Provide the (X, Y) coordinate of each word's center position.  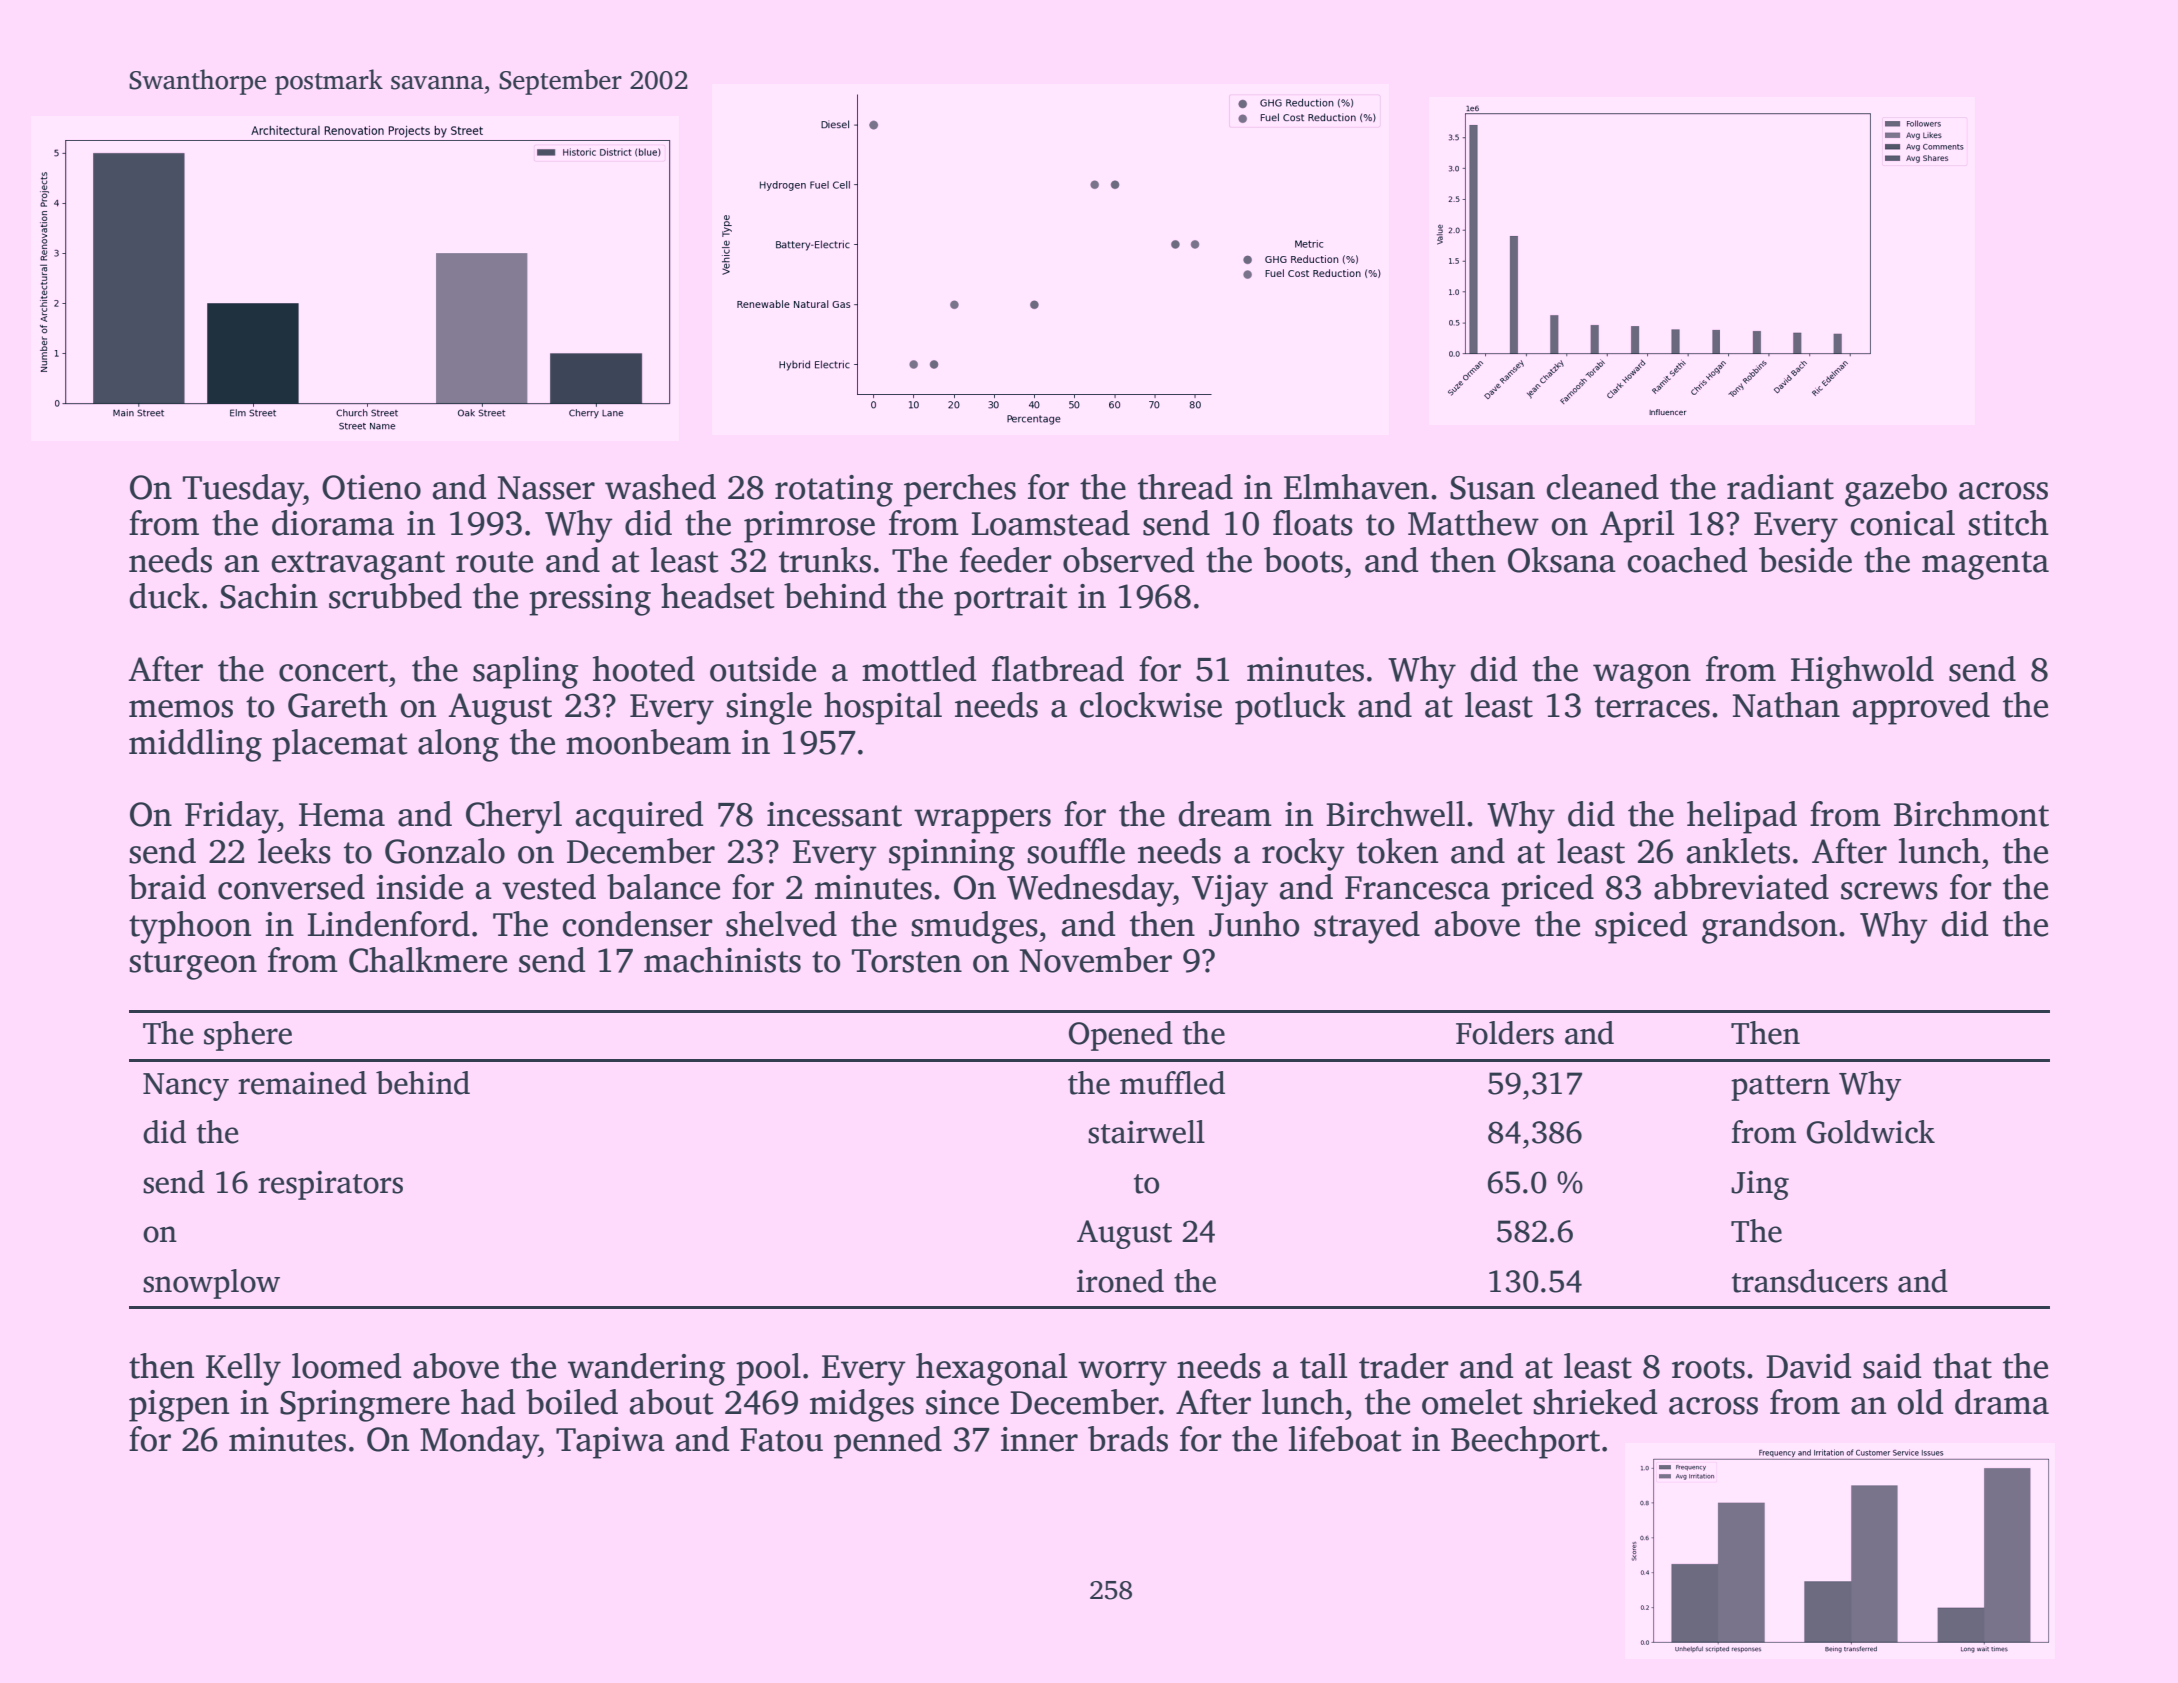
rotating (834, 491)
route (494, 562)
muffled (1172, 1083)
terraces (1652, 707)
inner (1039, 1439)
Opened (1121, 1036)
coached (1687, 560)
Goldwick (1871, 1132)
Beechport (1525, 1442)
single (769, 708)
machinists (722, 960)
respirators (330, 1185)
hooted (644, 669)
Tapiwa (610, 1443)
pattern (1780, 1088)
